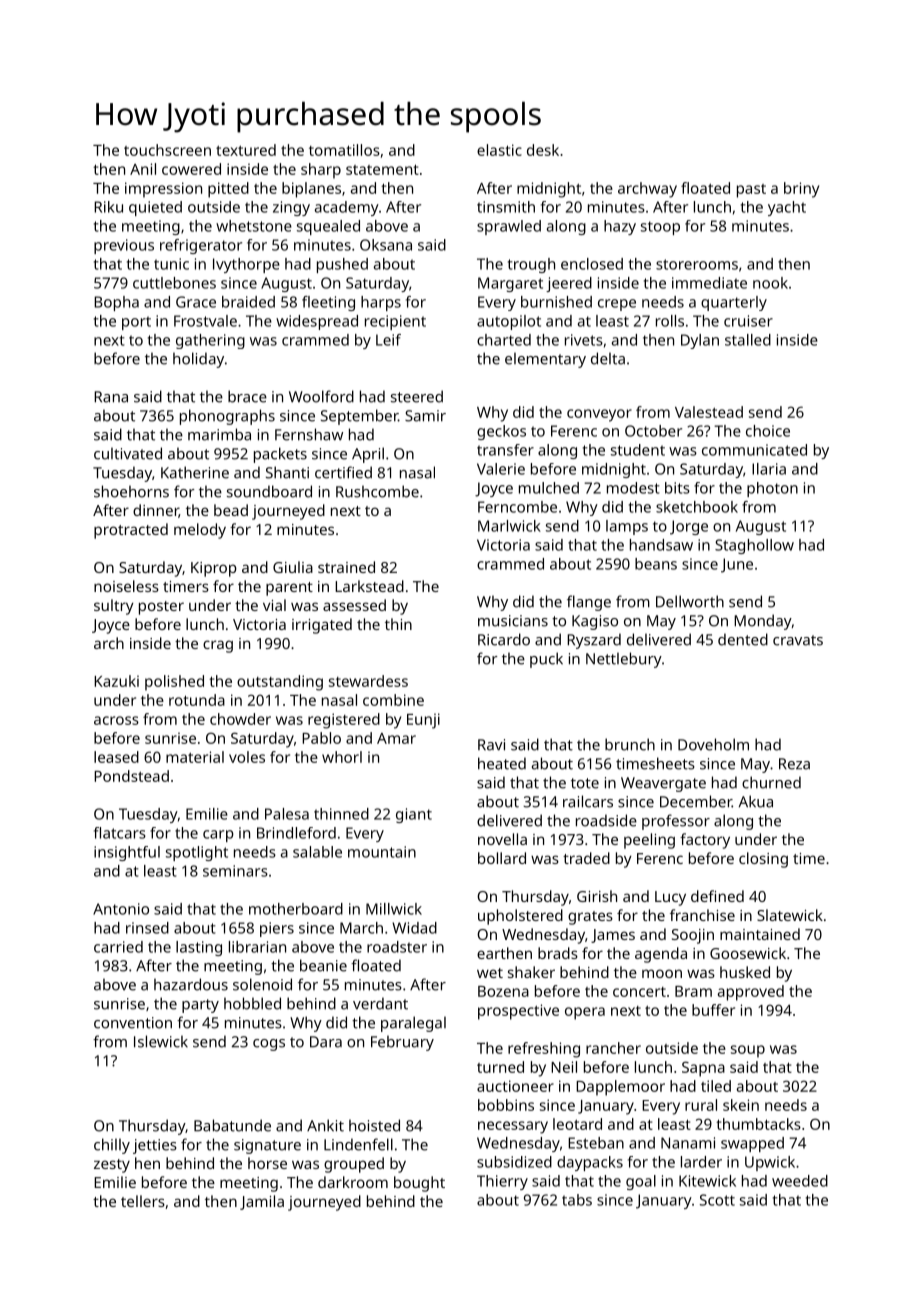 This screenshot has width=924, height=1314. What do you see at coordinates (131, 531) in the screenshot?
I see `protracted` at bounding box center [131, 531].
